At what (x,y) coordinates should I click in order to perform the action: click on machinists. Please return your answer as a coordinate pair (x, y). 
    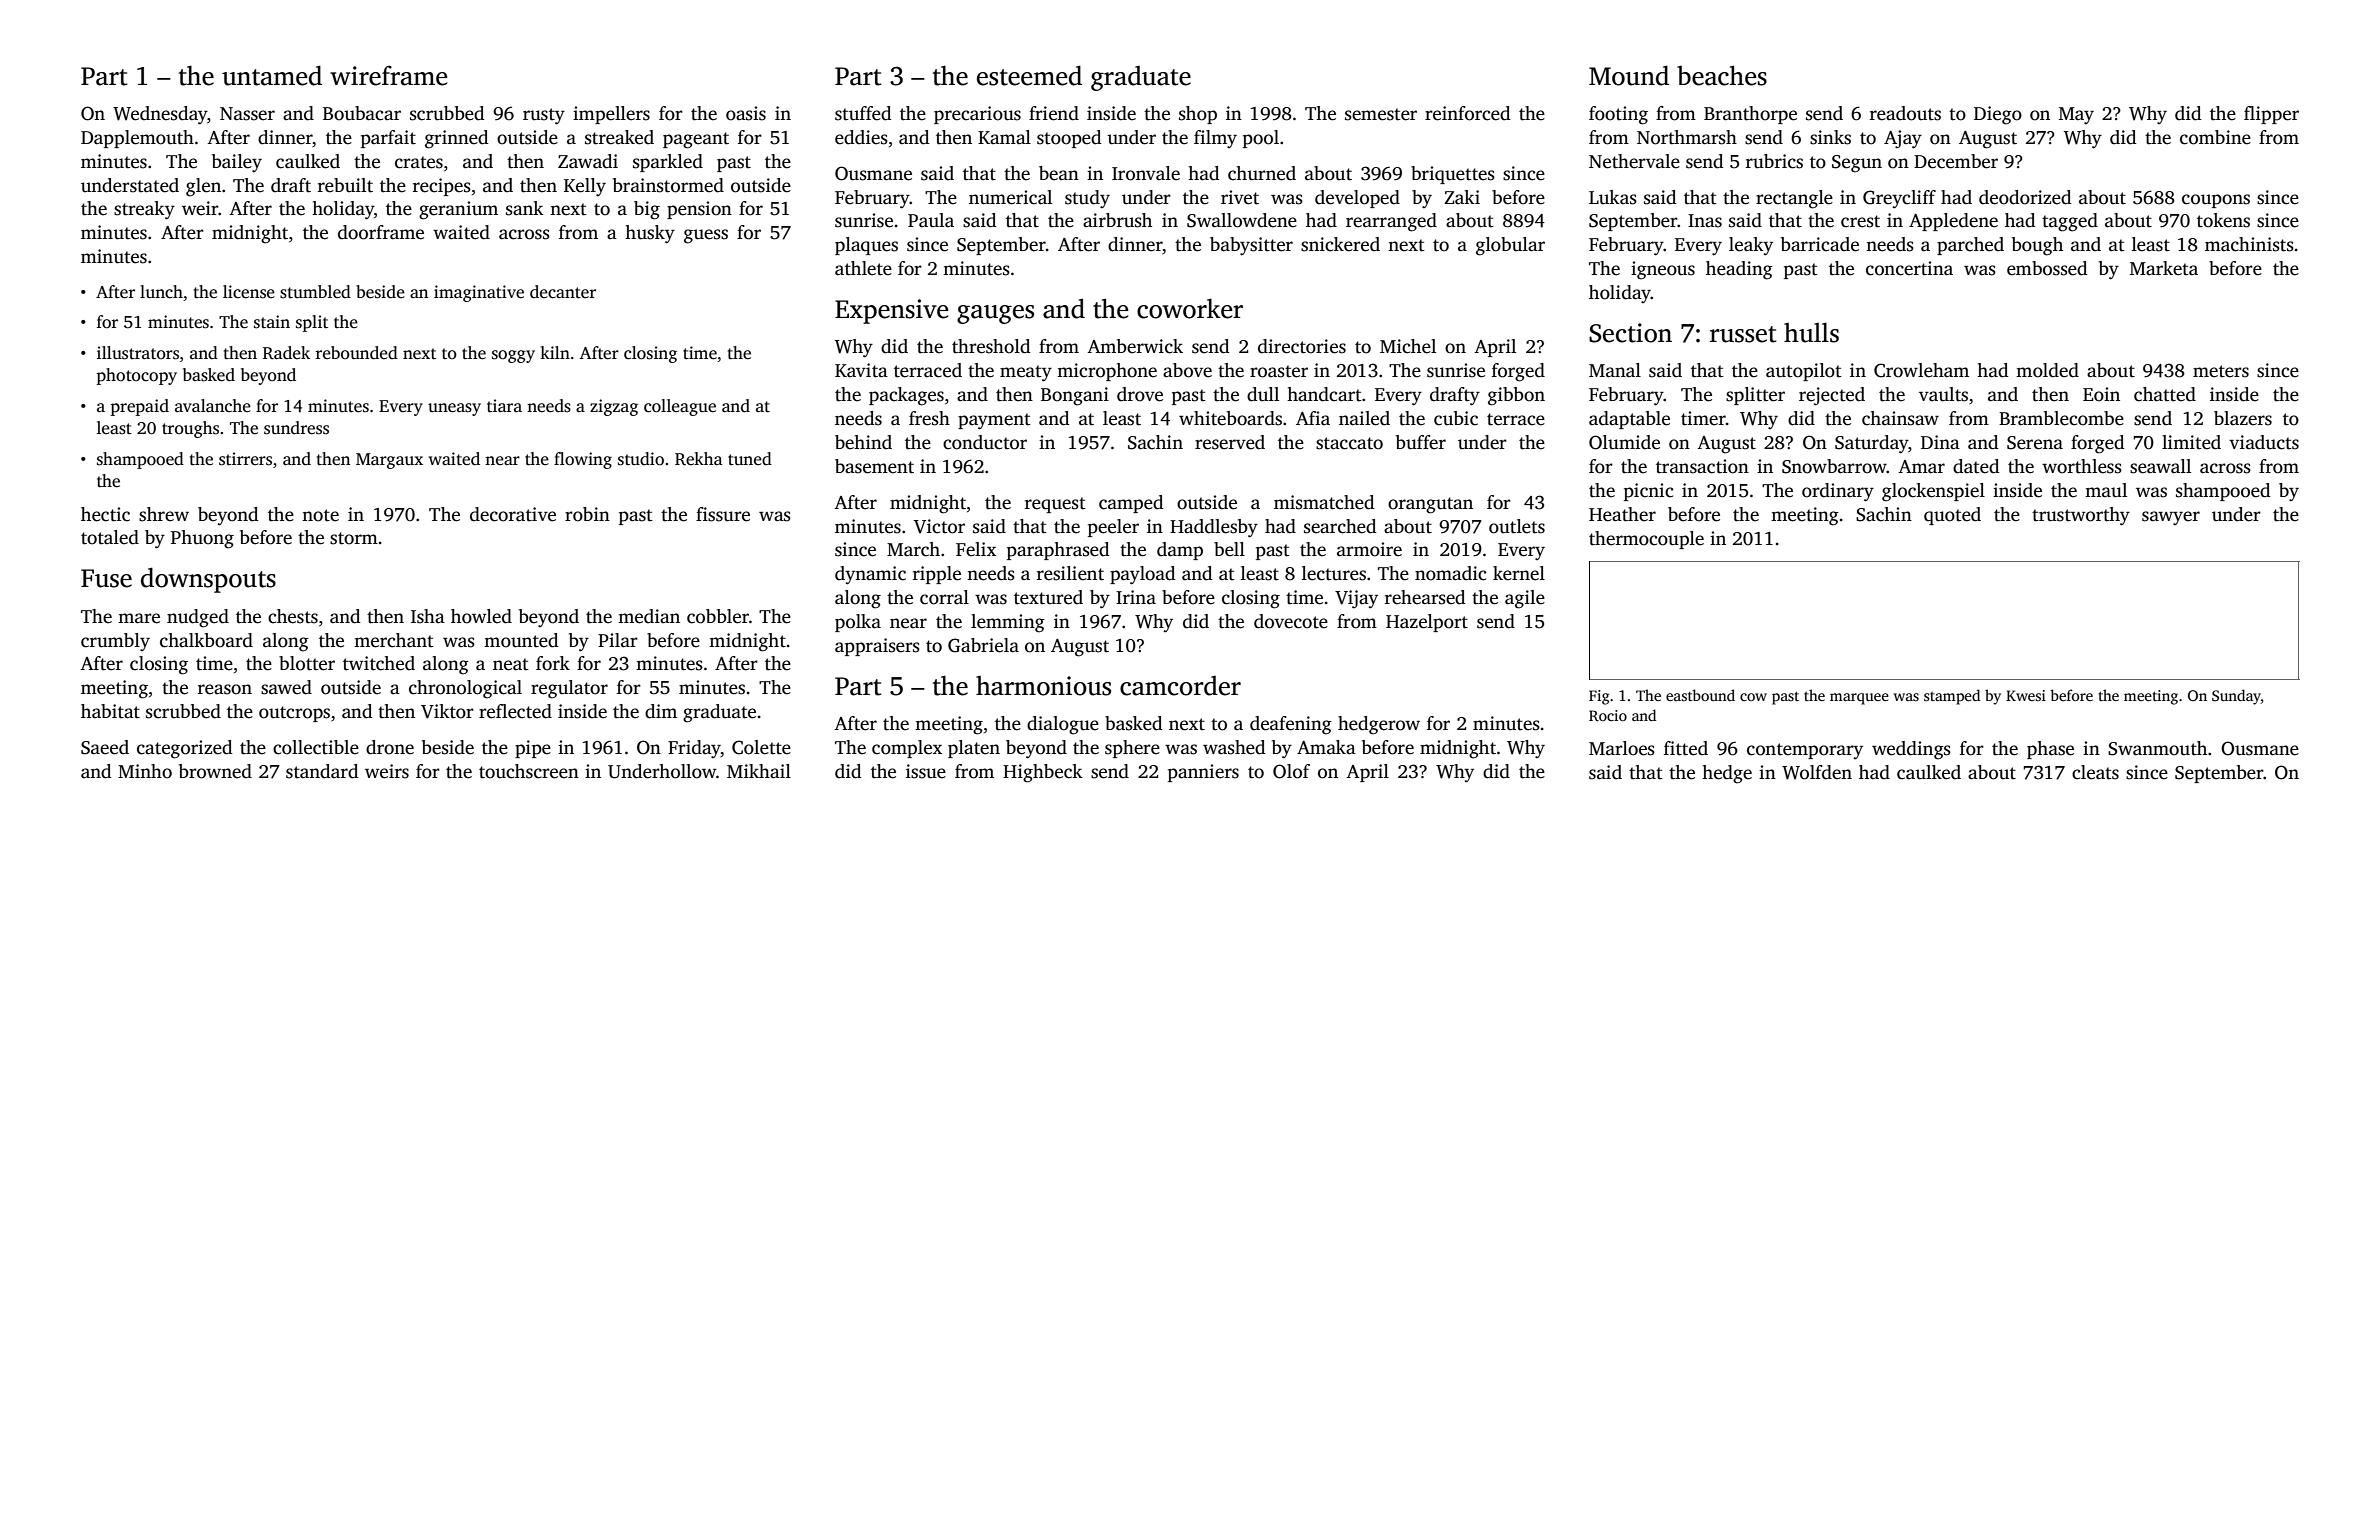
    Looking at the image, I should click on (2249, 244).
